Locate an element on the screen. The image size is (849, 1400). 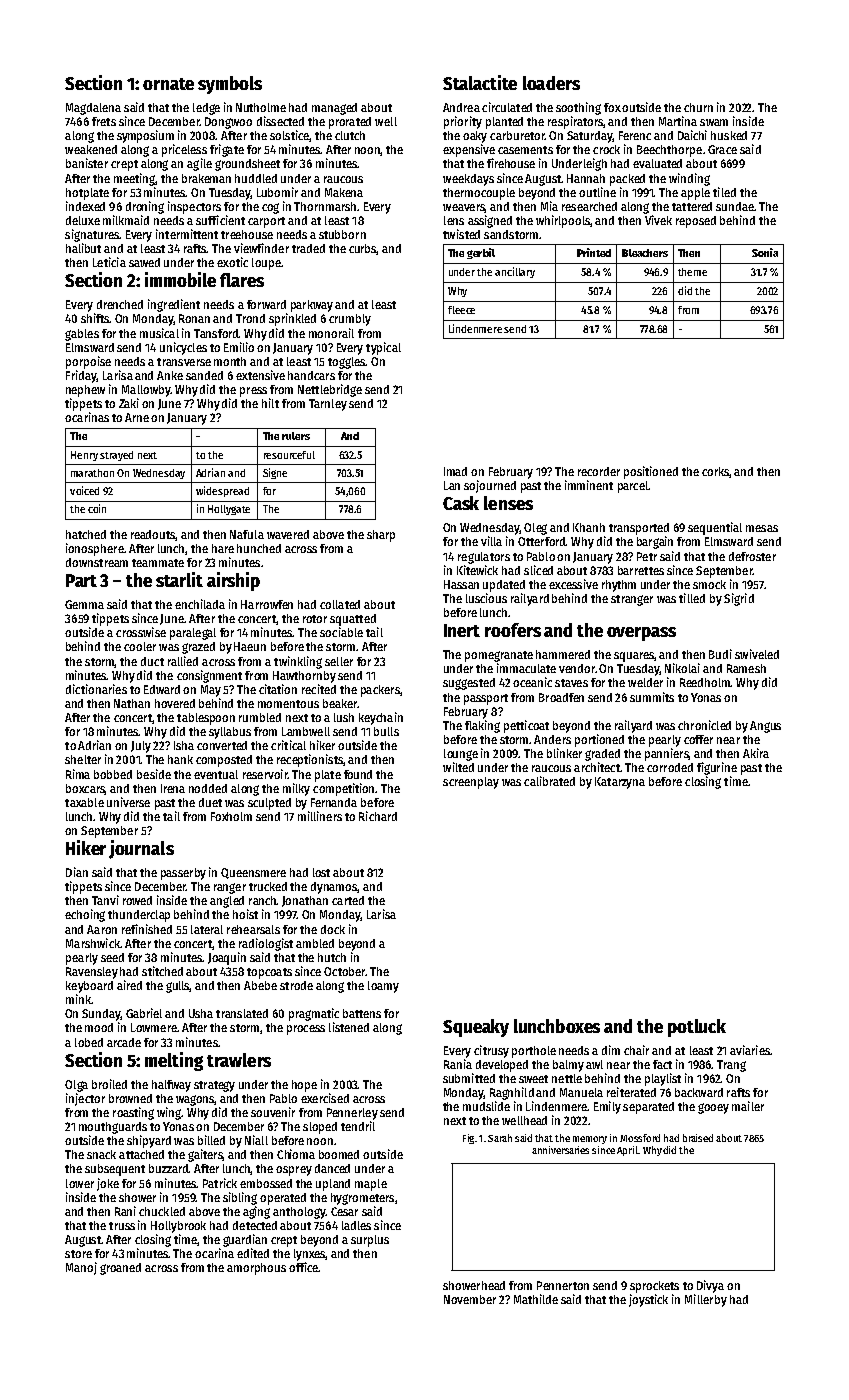
Mathilde is located at coordinates (536, 1299).
